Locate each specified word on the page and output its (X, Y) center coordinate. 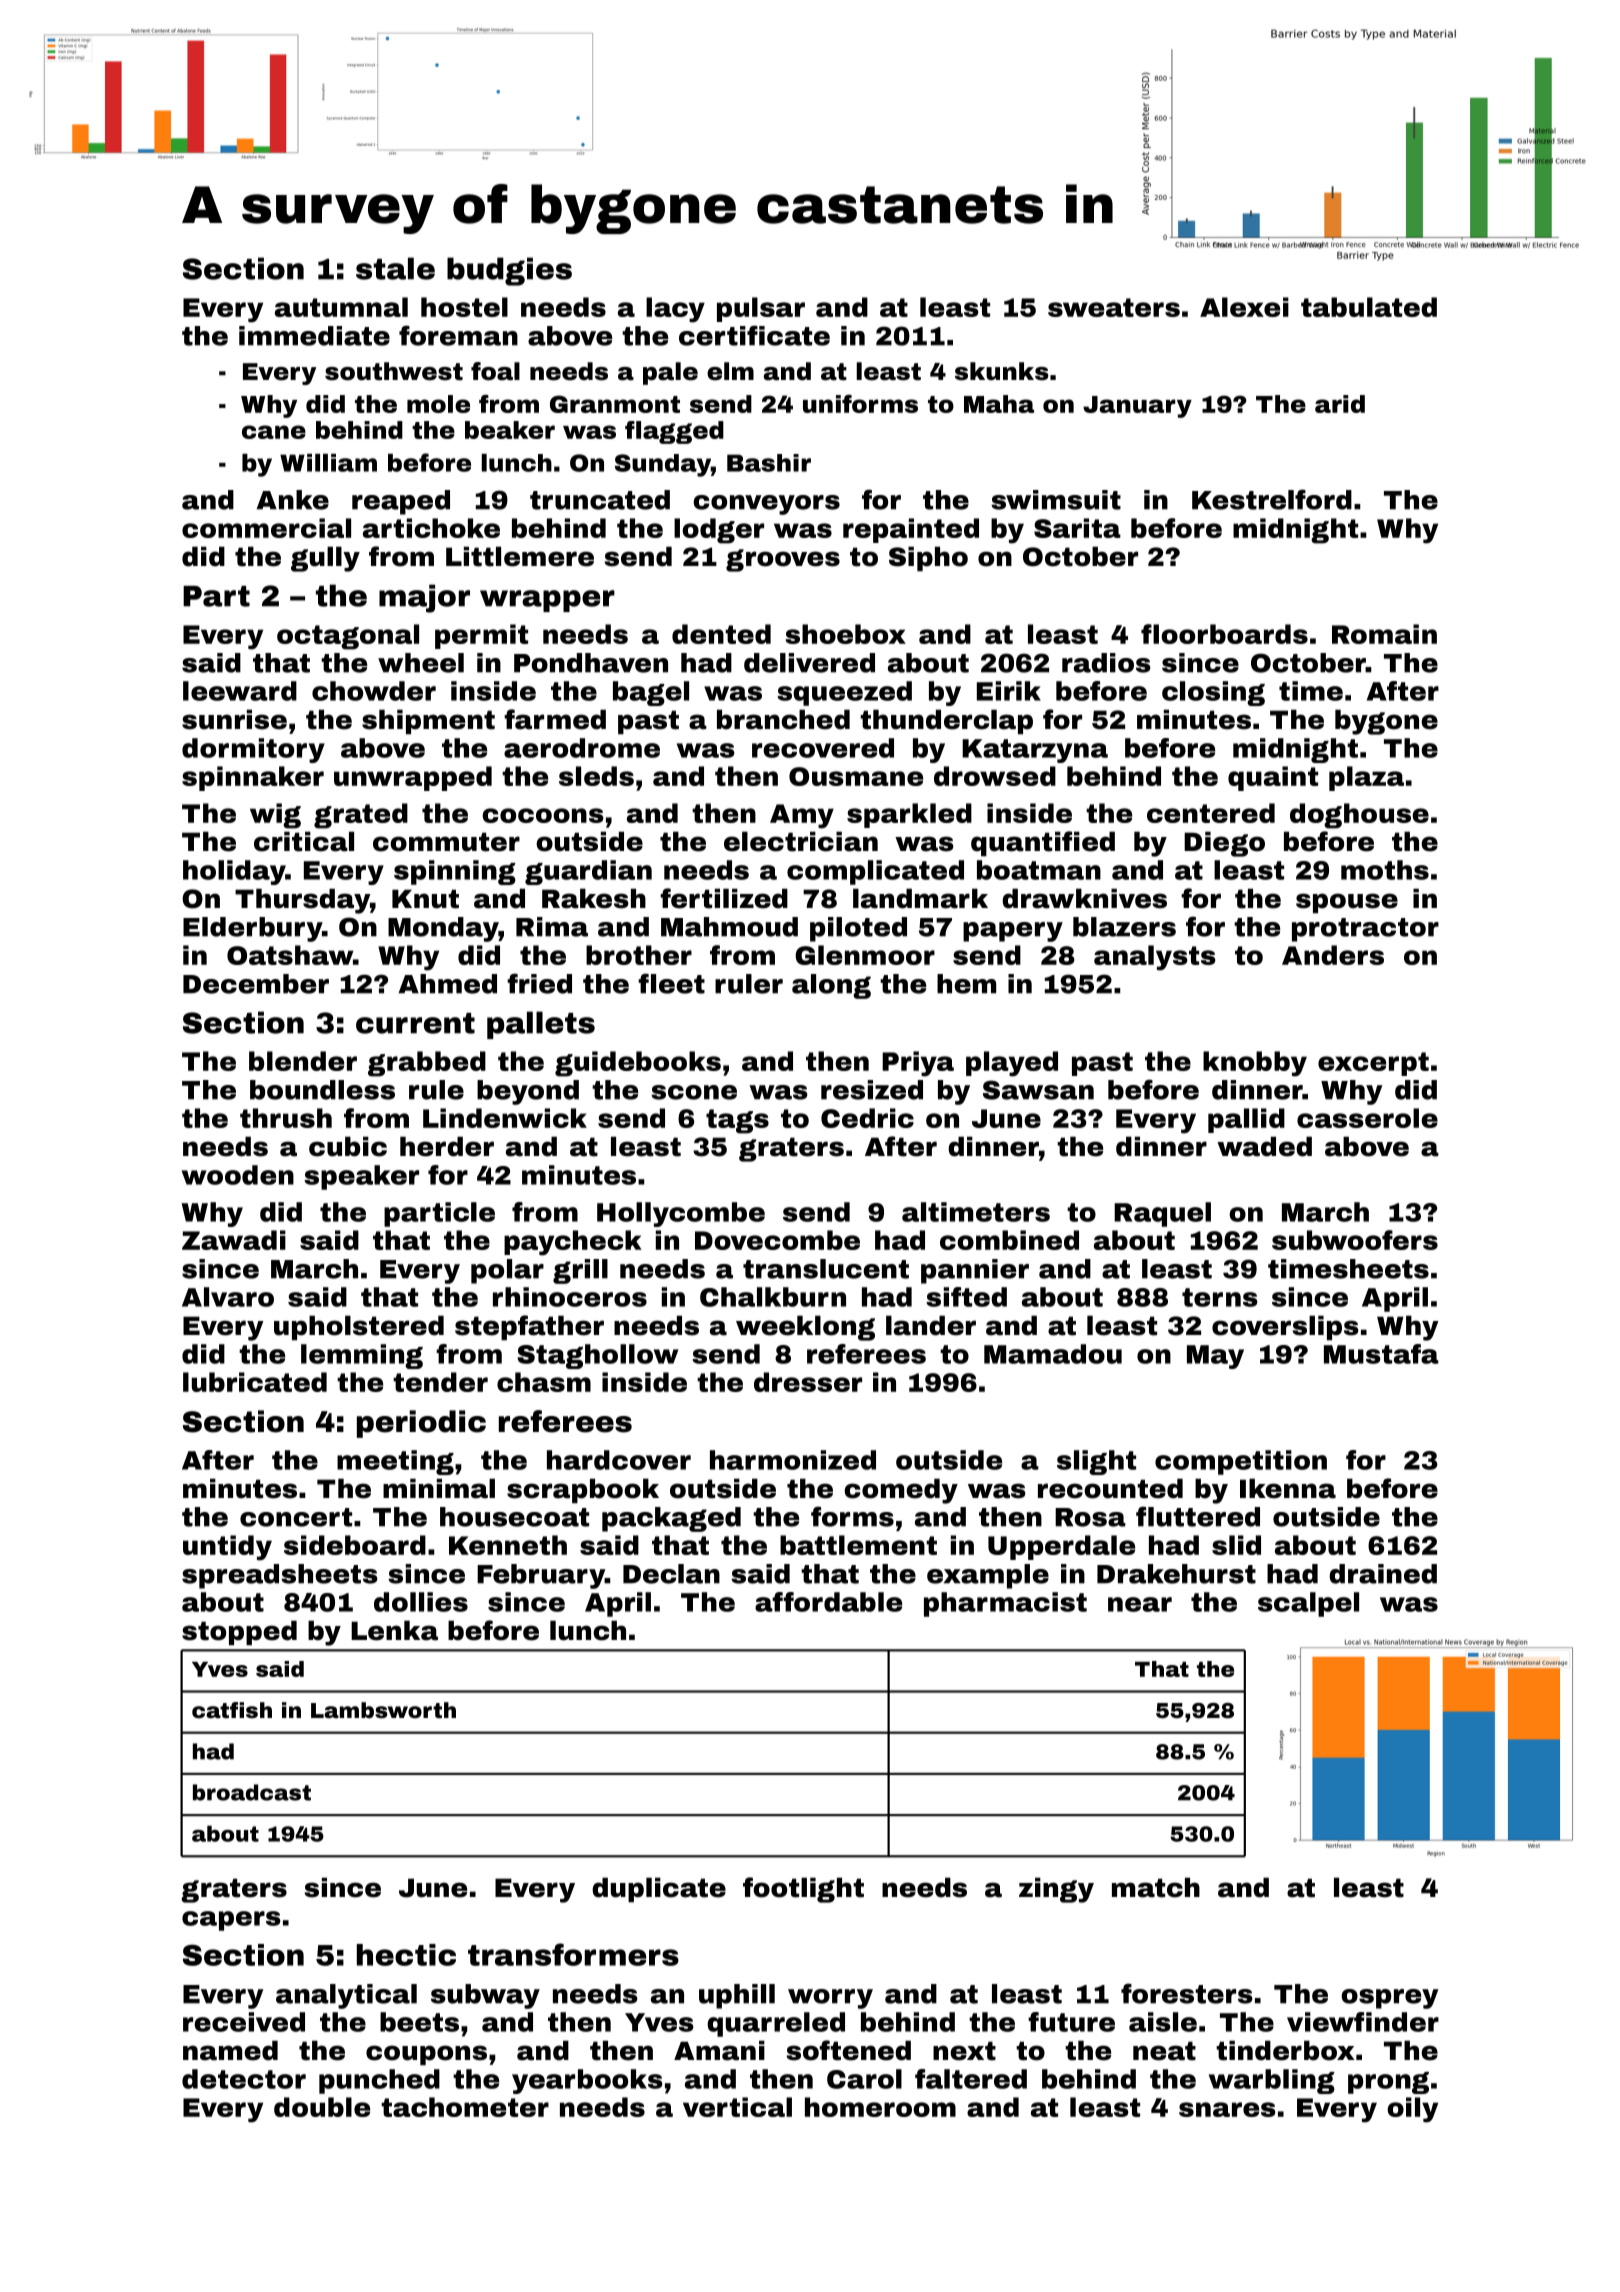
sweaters (1114, 307)
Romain (1384, 634)
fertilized (724, 898)
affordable (828, 1602)
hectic (406, 1955)
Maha (999, 404)
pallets (541, 1025)
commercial (266, 528)
